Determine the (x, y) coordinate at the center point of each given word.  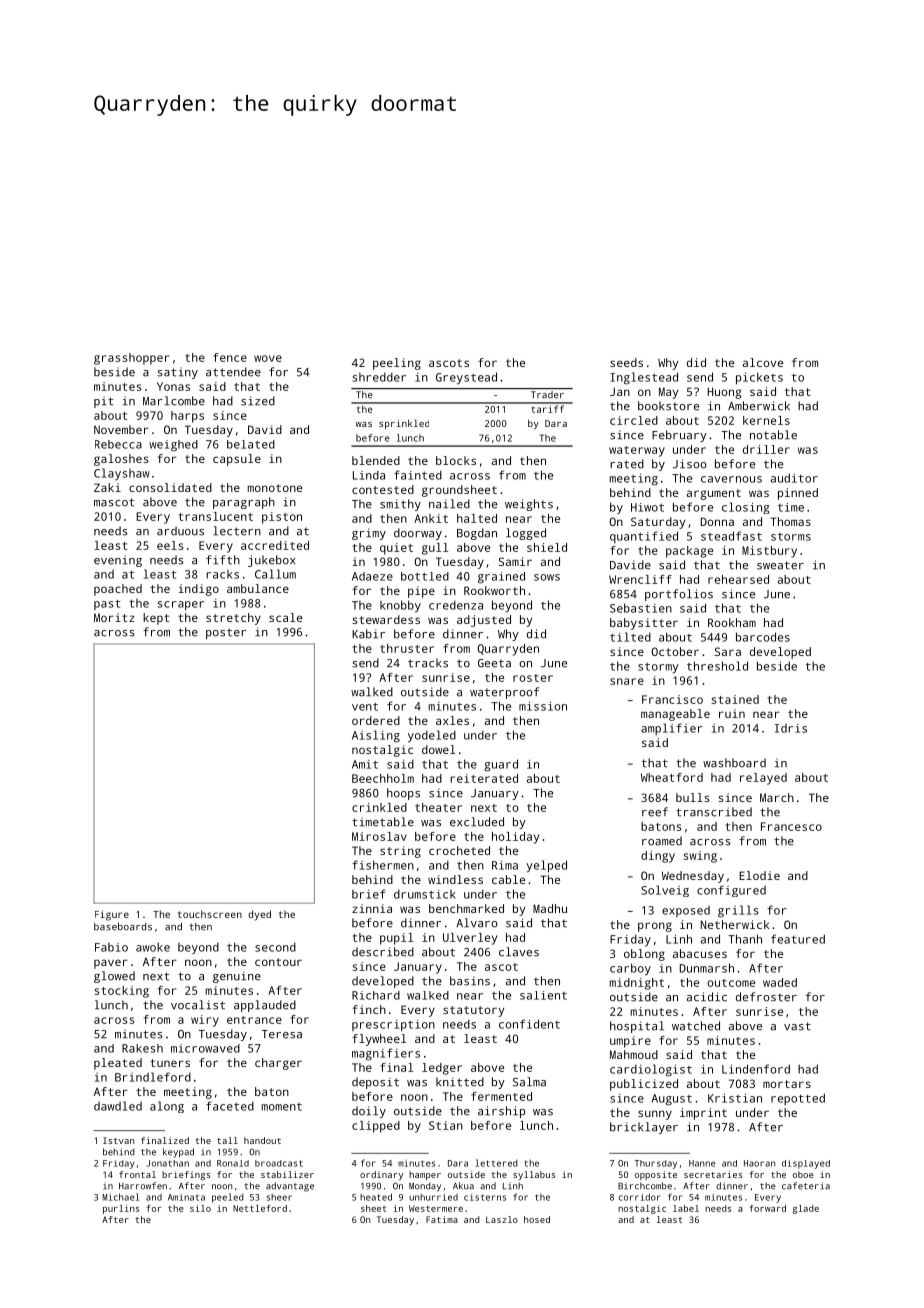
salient (543, 995)
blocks (456, 460)
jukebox (271, 561)
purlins (121, 1209)
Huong (725, 393)
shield (547, 547)
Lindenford (756, 1069)
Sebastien (641, 608)
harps (187, 417)
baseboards (123, 927)
